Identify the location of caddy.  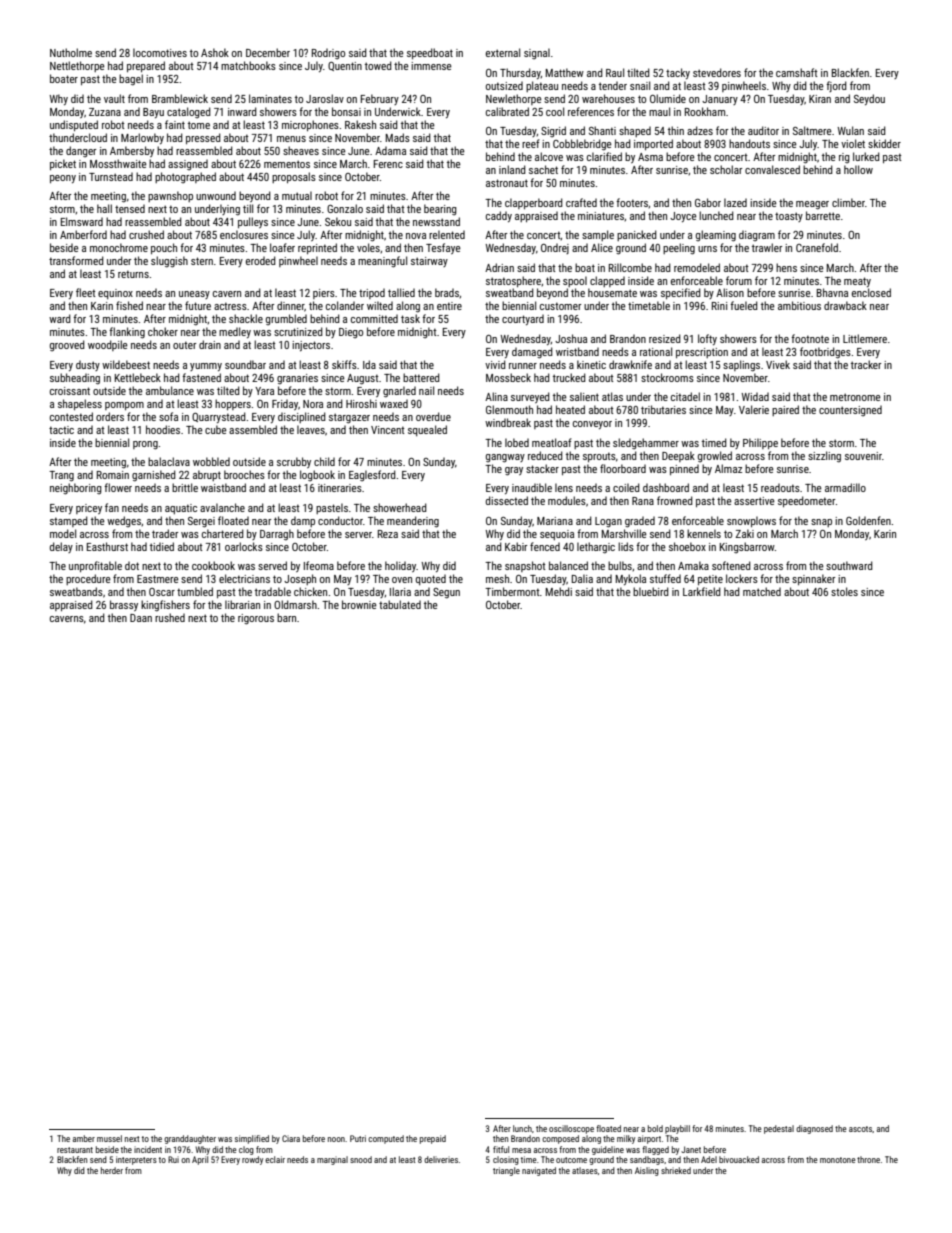
(499, 216).
